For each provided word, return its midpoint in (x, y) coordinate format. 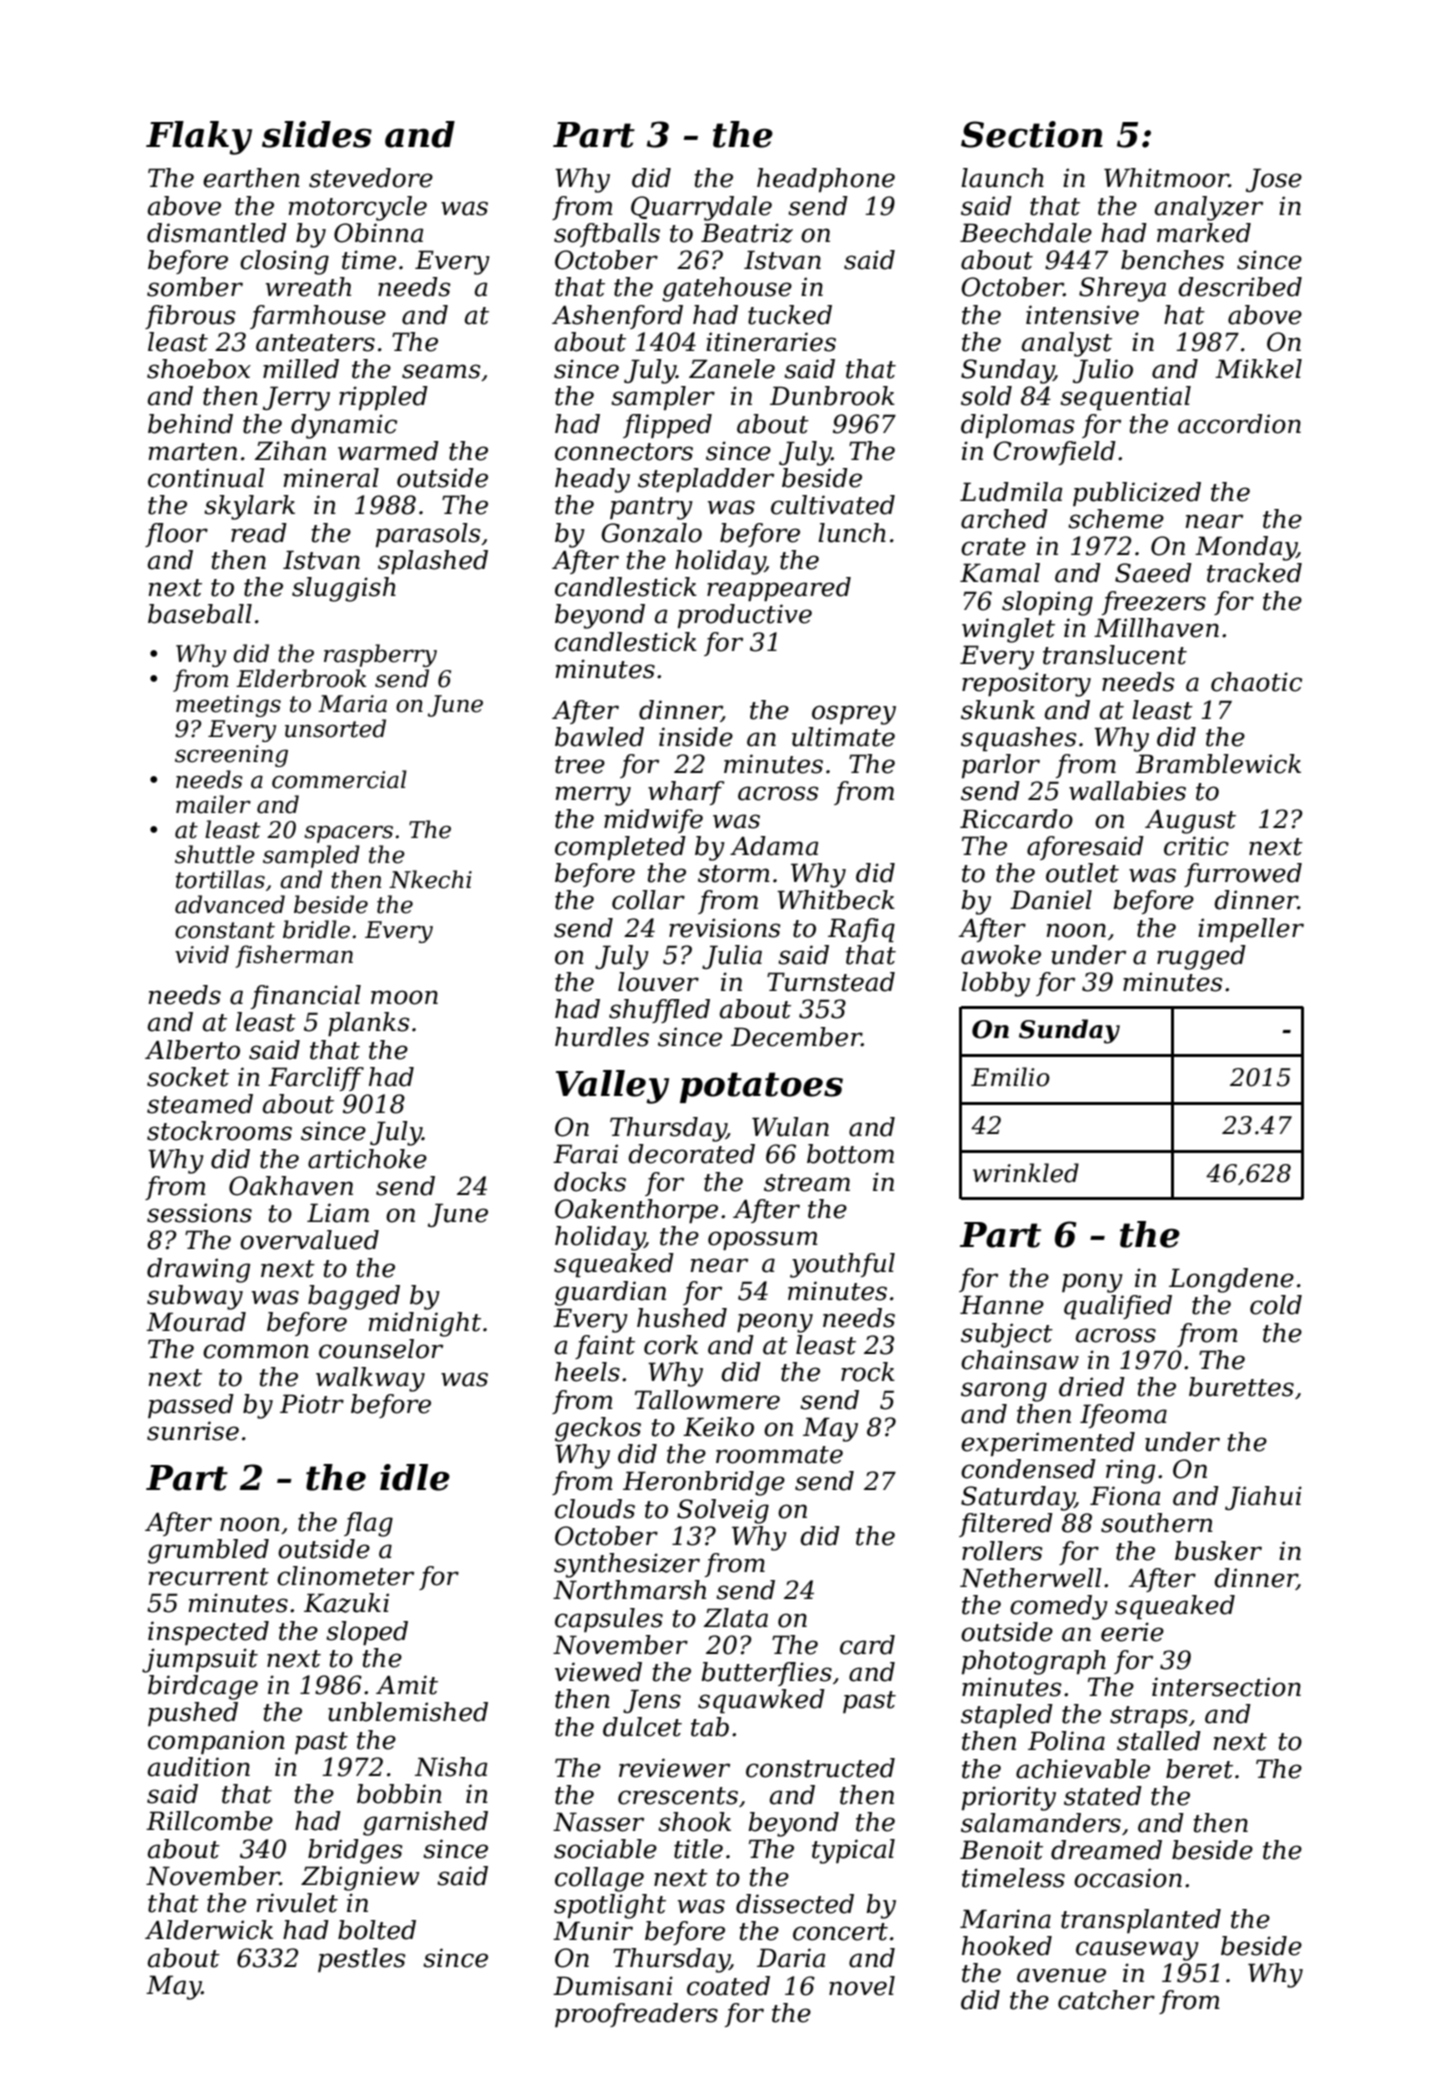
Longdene (1231, 1280)
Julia (732, 957)
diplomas (1018, 426)
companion (216, 1742)
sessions (199, 1213)
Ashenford (617, 317)
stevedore (371, 178)
